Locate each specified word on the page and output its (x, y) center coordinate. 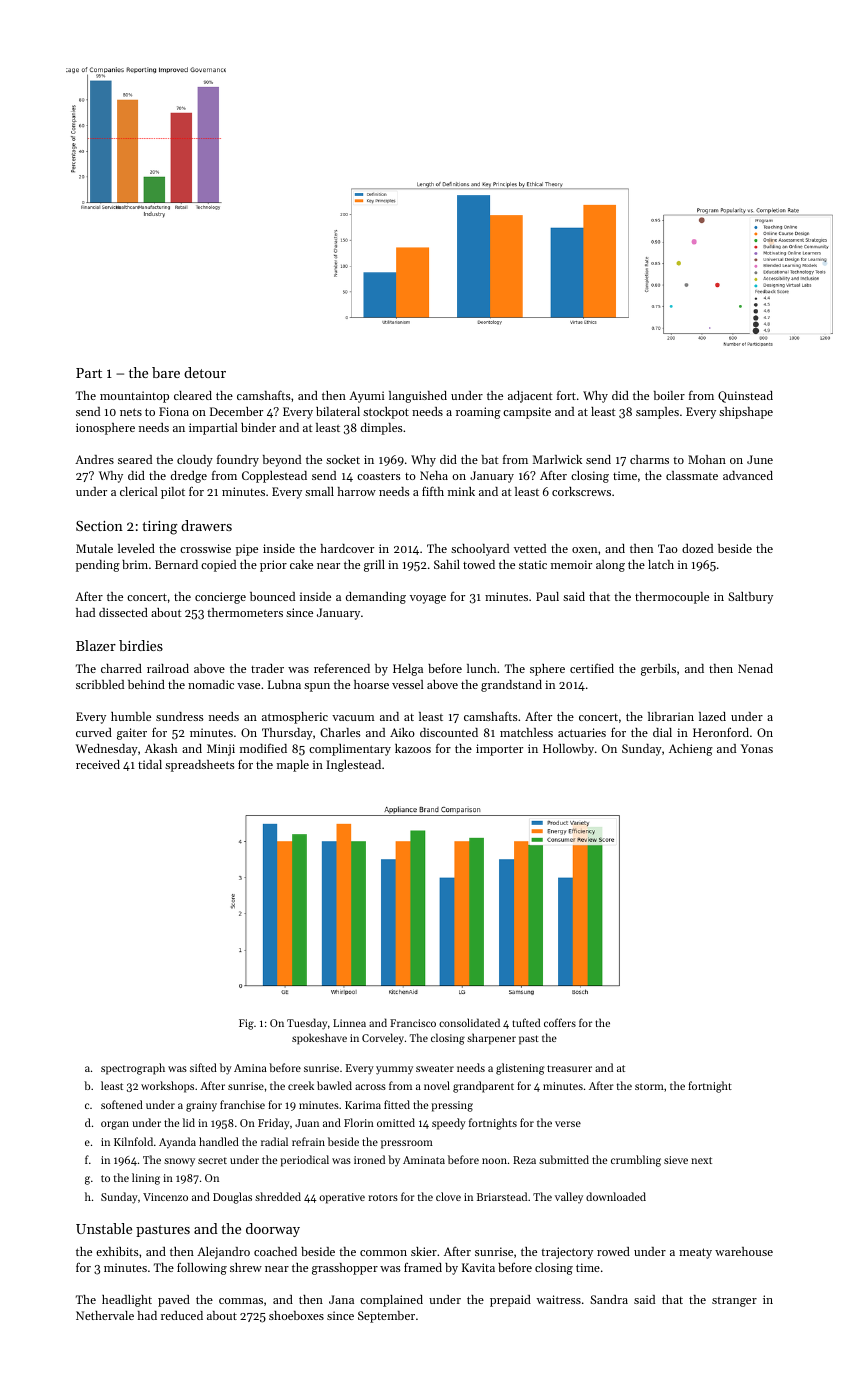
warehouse (744, 1251)
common (383, 1253)
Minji (221, 750)
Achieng (691, 750)
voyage (428, 599)
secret (212, 1160)
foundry (238, 460)
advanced (748, 475)
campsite (527, 413)
